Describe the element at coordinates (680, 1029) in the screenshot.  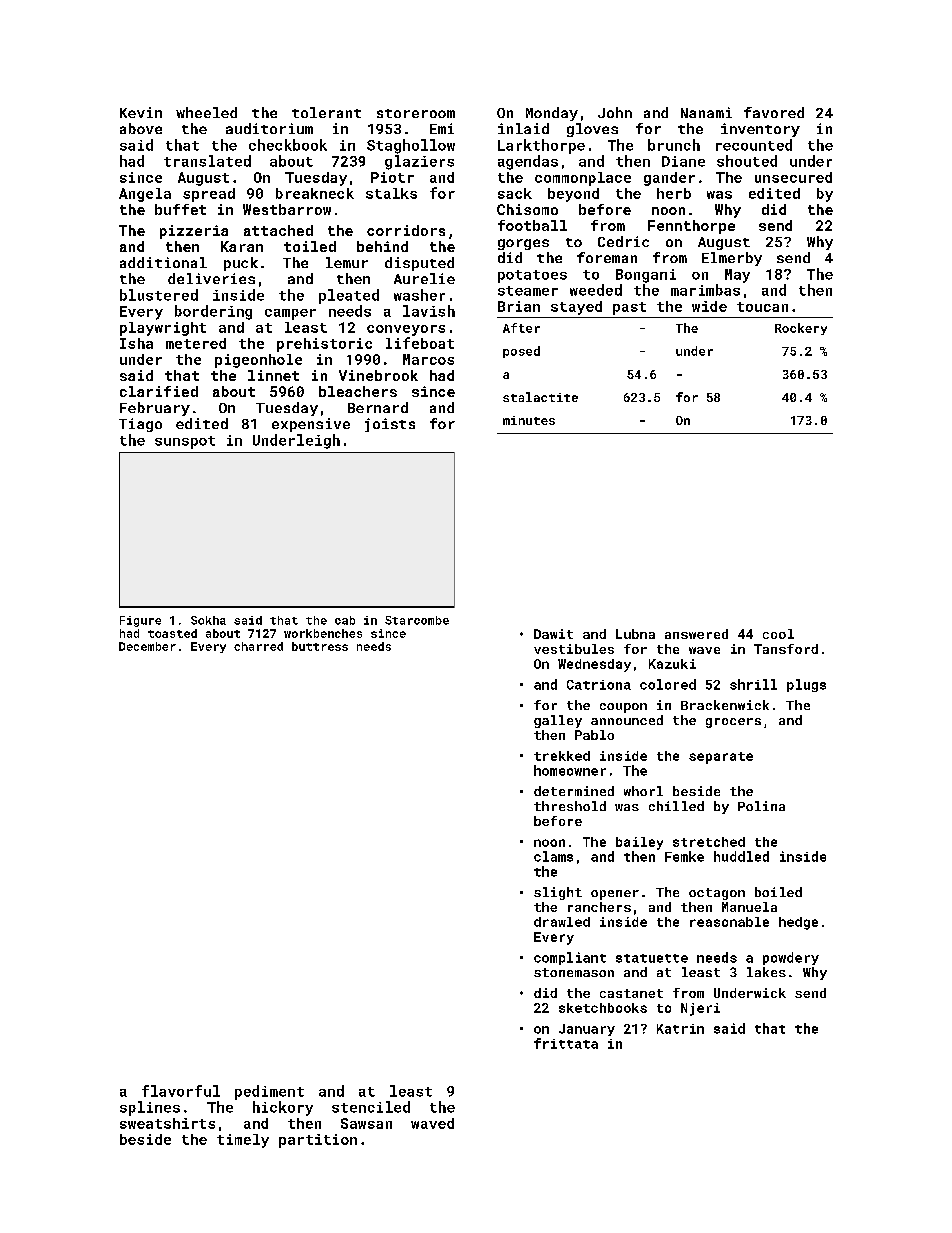
I see `Katrin` at that location.
